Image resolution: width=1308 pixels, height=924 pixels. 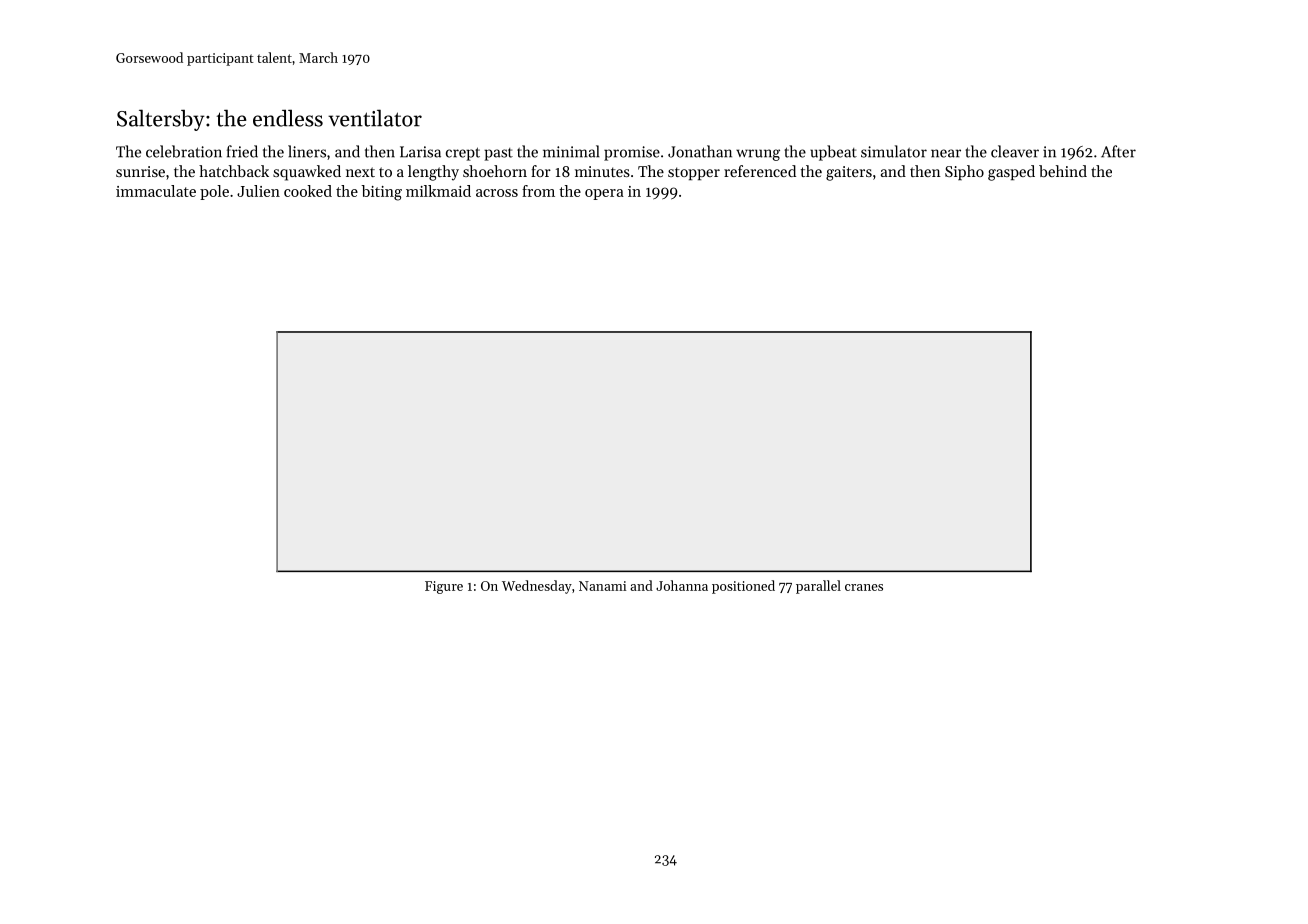 What do you see at coordinates (694, 173) in the image?
I see `stopper` at bounding box center [694, 173].
